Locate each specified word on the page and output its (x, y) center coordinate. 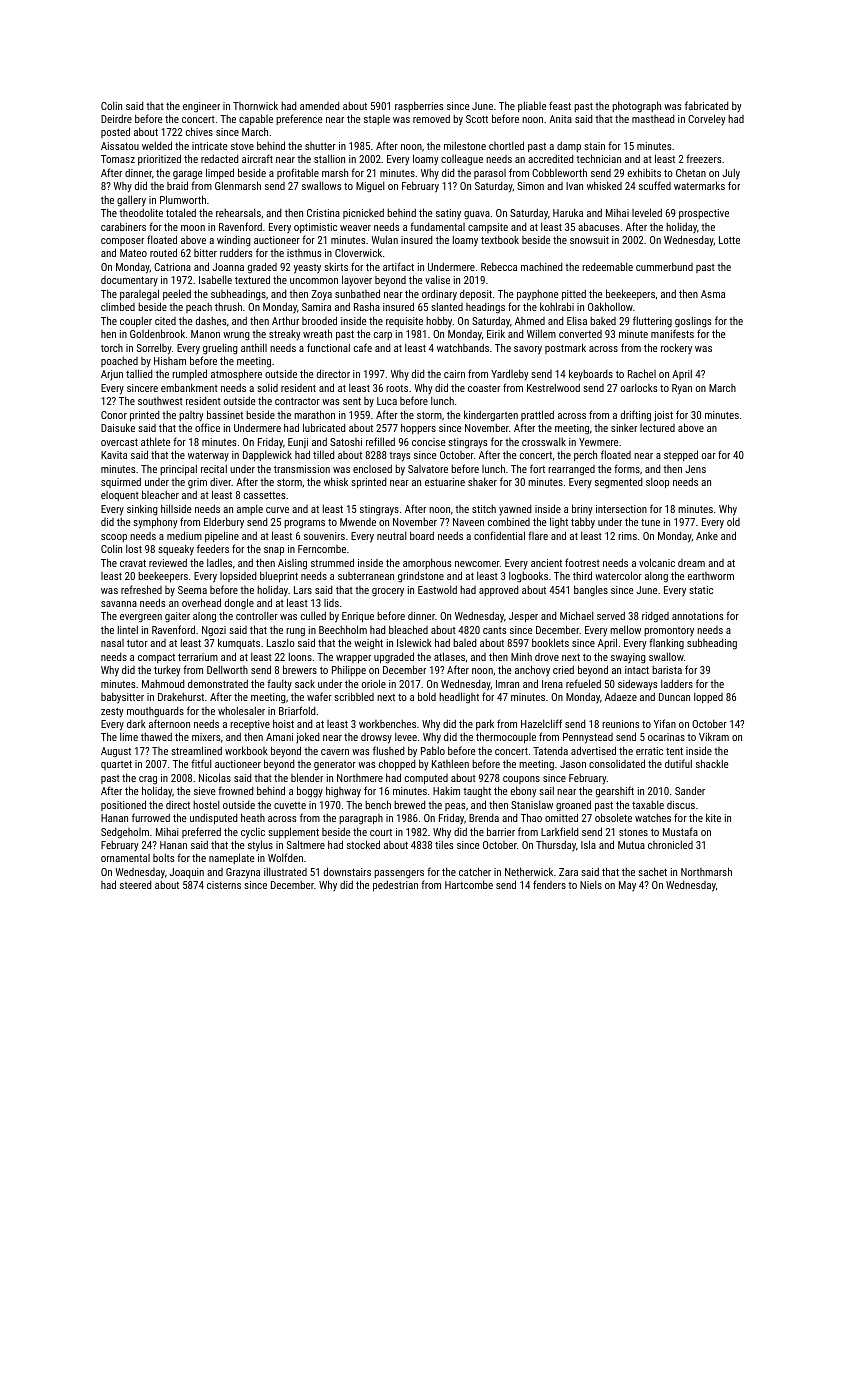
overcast (119, 442)
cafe (363, 347)
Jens (695, 469)
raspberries (419, 106)
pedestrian (395, 886)
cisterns (224, 885)
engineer (201, 107)
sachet (652, 871)
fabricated (707, 105)
